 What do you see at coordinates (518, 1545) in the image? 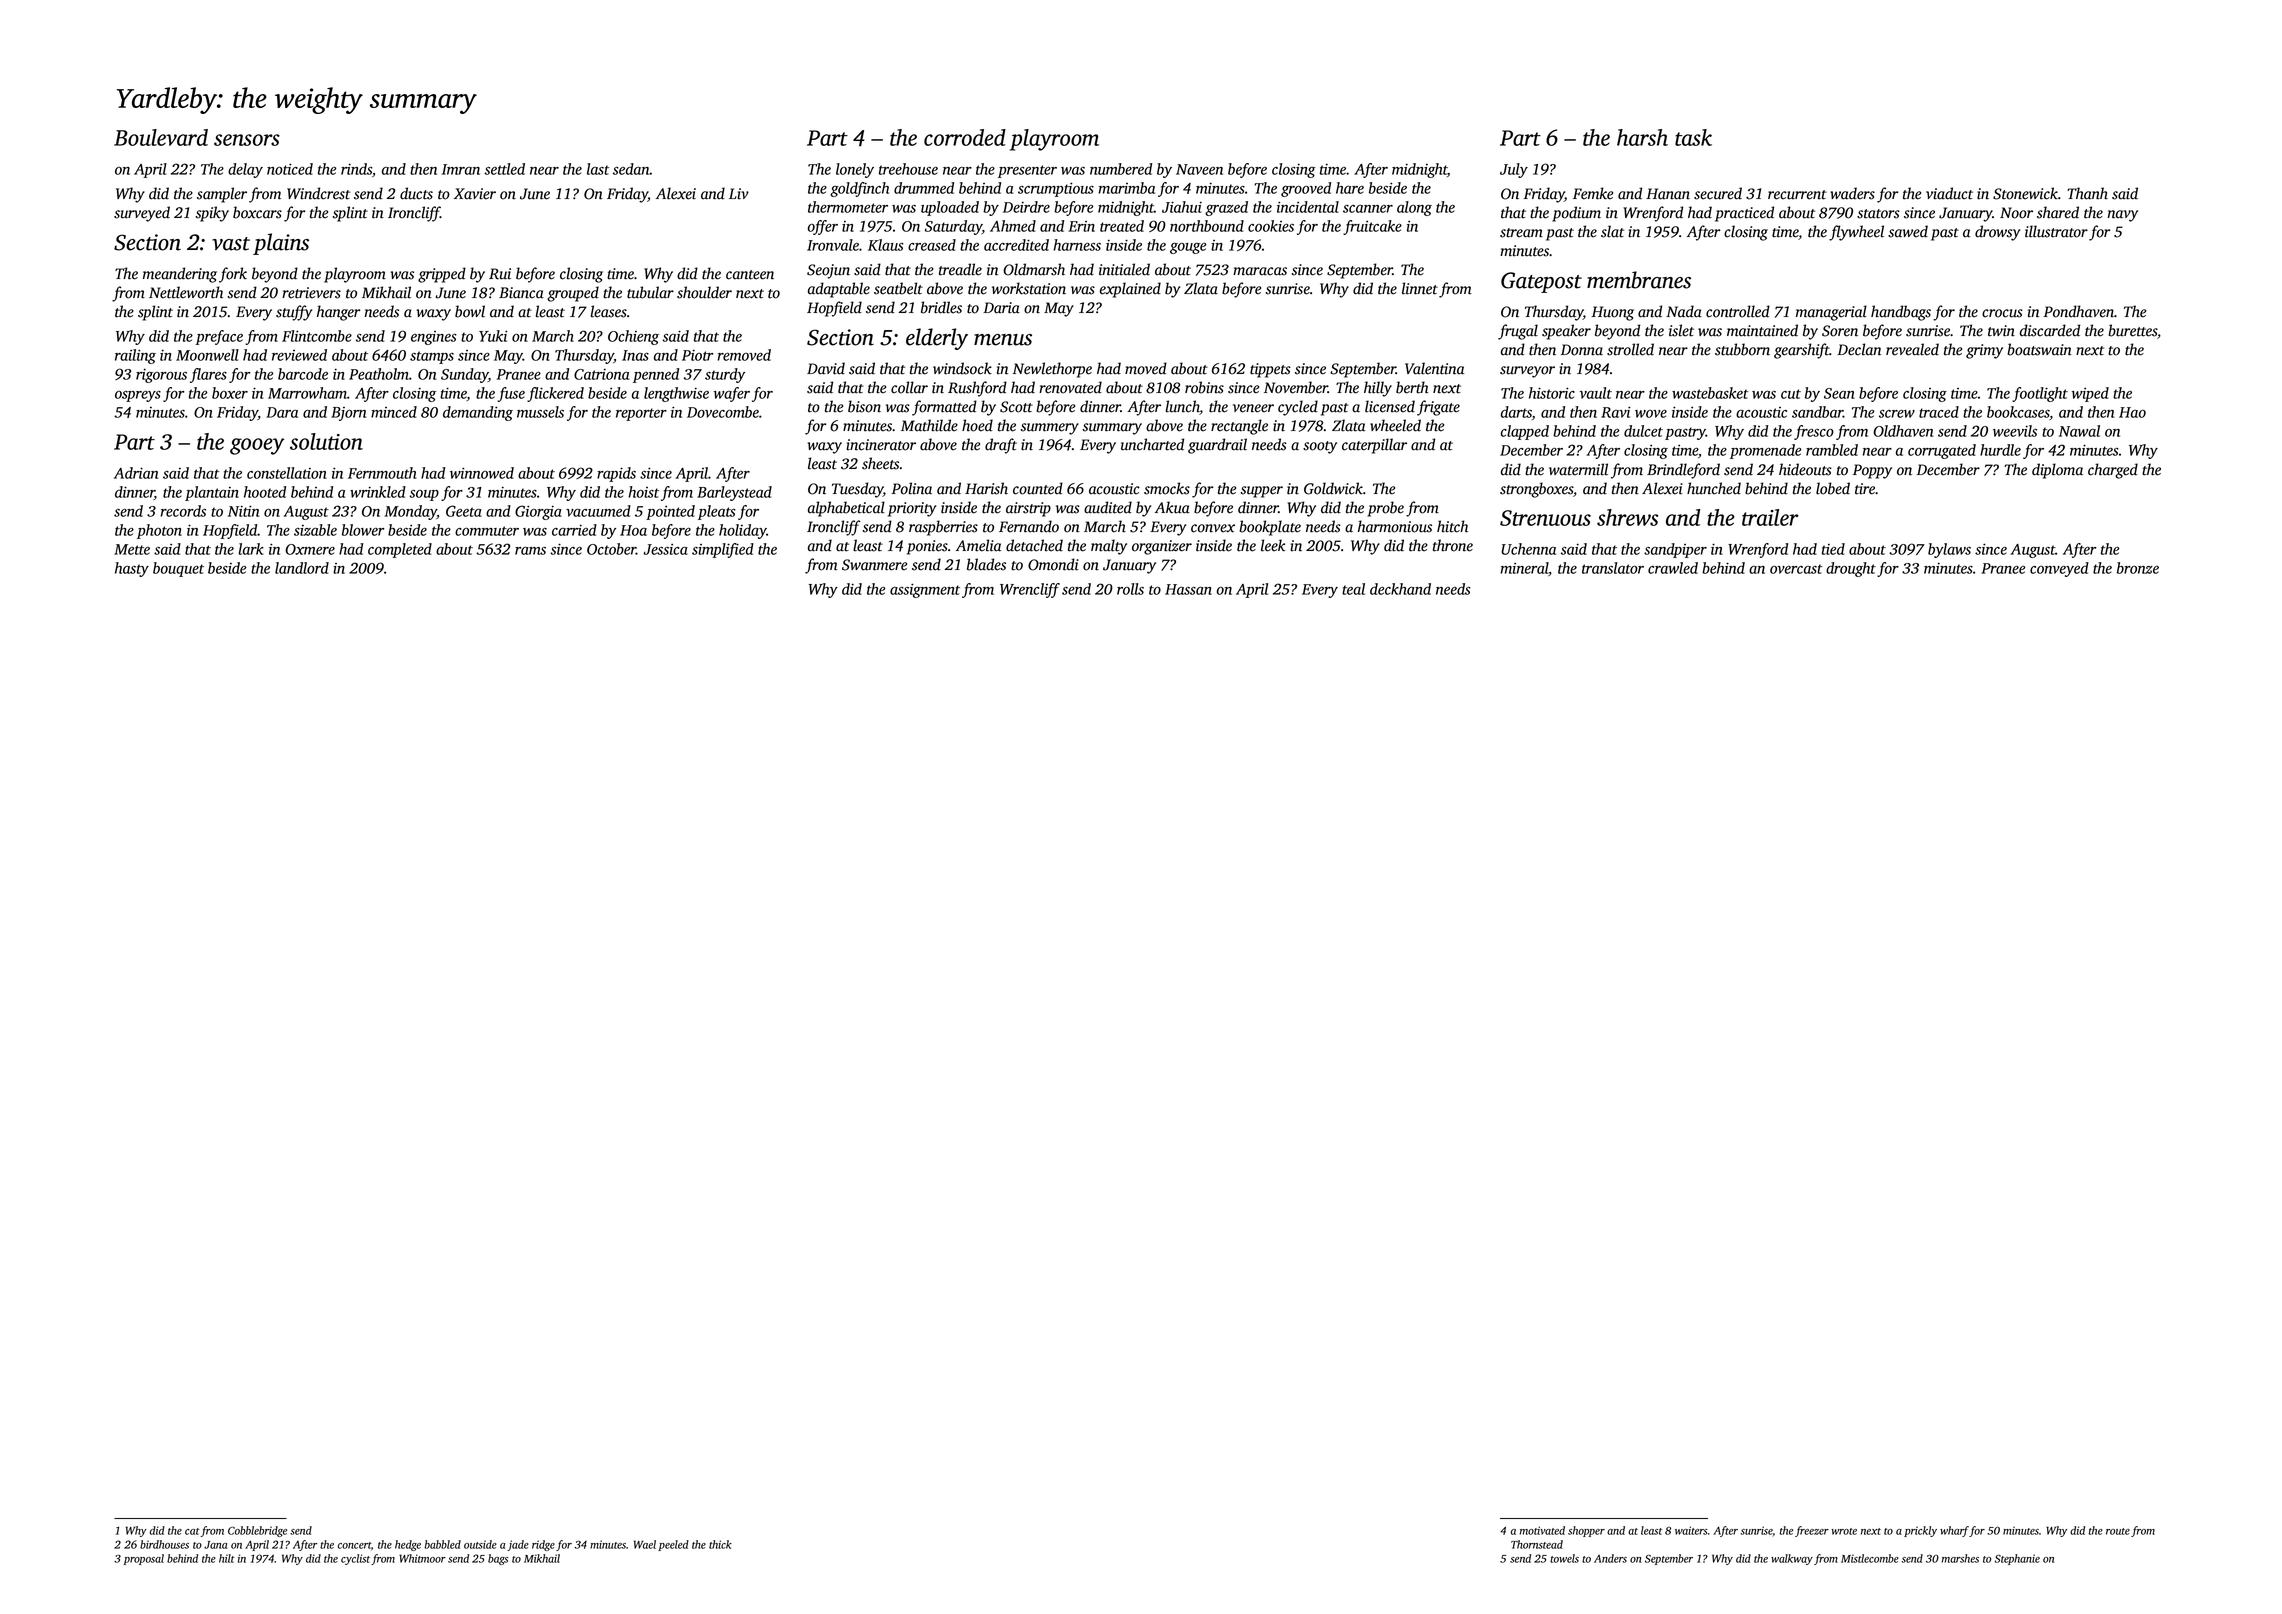
I see `jade` at bounding box center [518, 1545].
